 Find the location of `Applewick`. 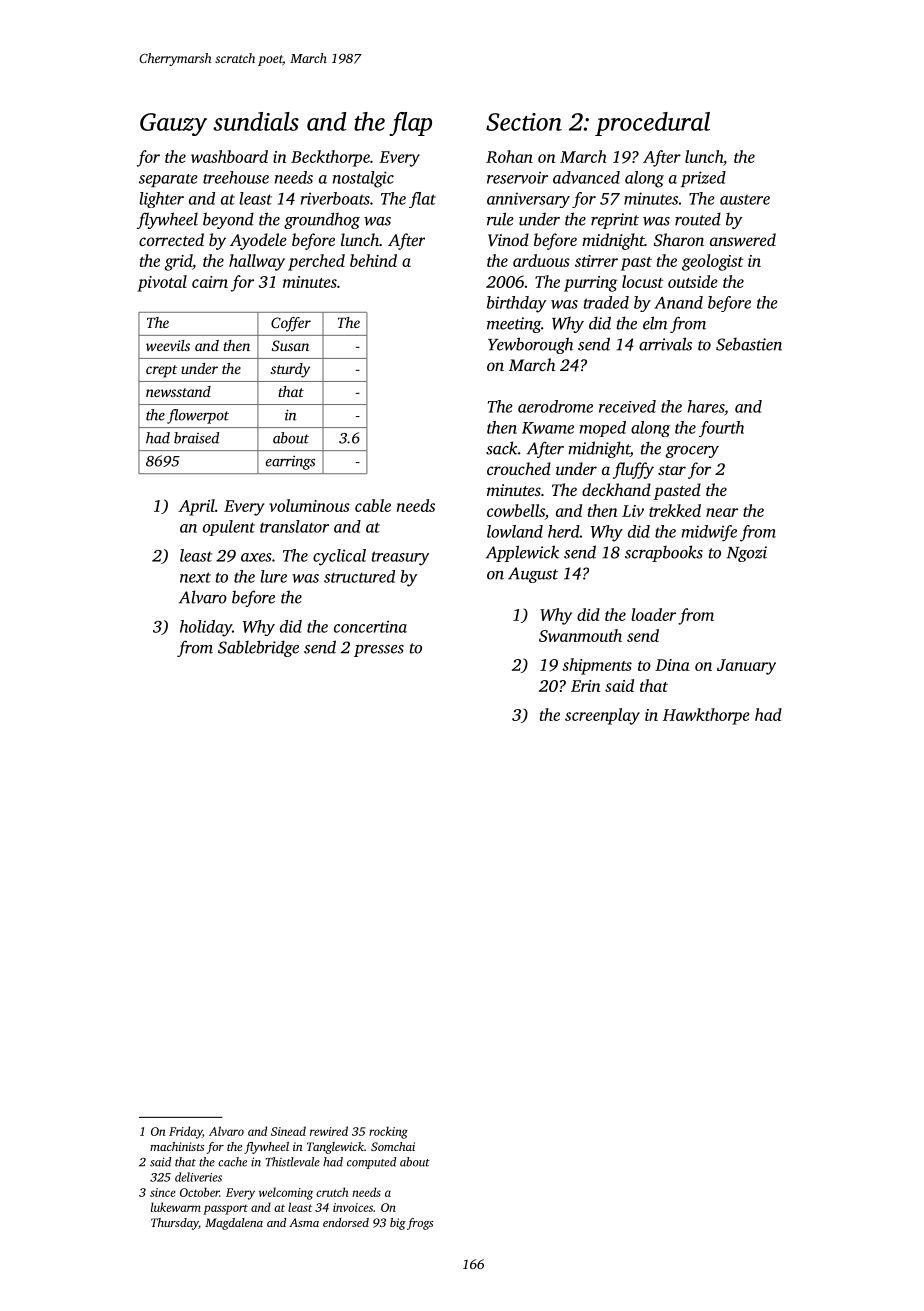

Applewick is located at coordinates (522, 553).
